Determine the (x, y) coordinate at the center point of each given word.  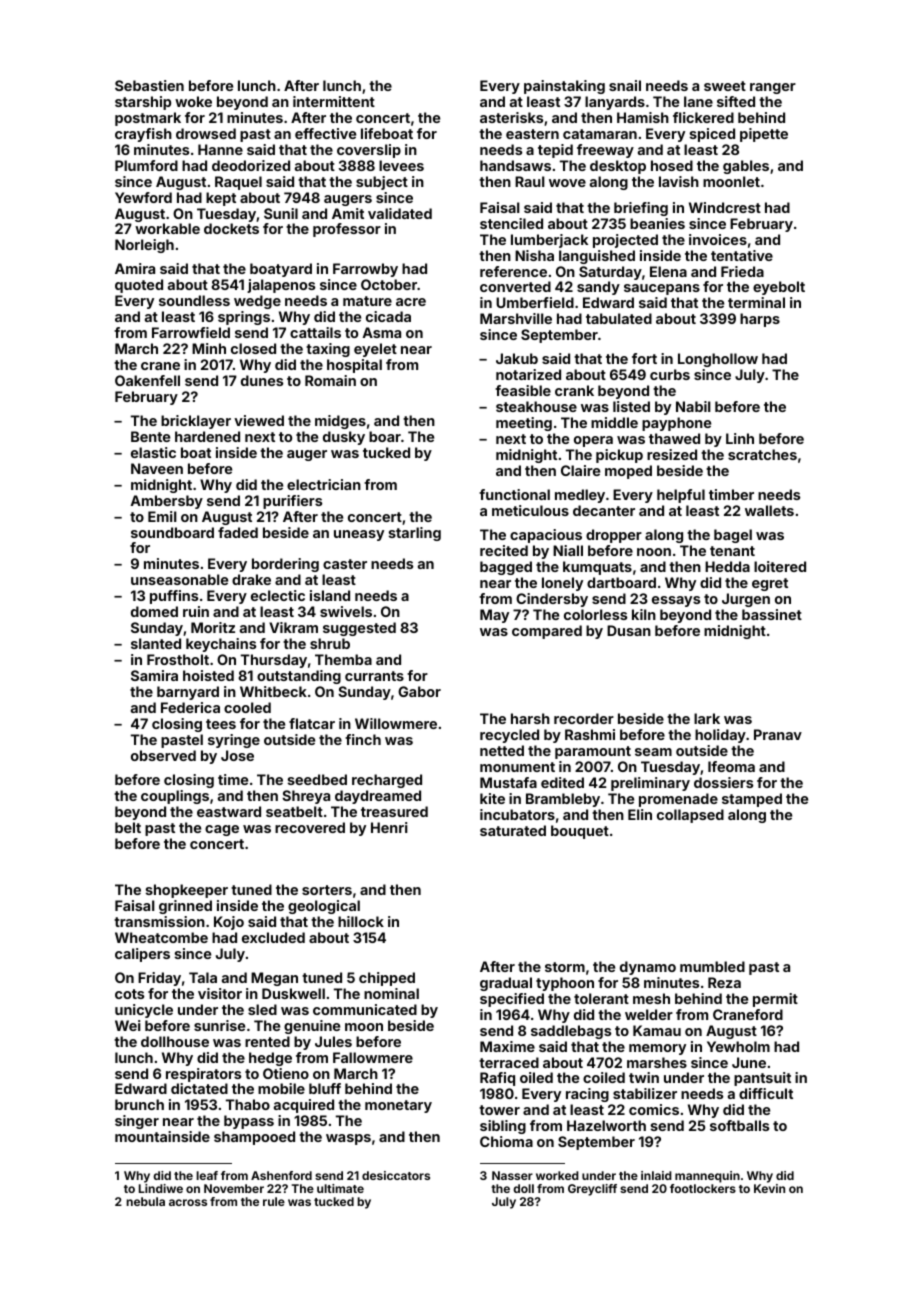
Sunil (281, 213)
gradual (506, 984)
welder (649, 1014)
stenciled (511, 223)
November (234, 1188)
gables (746, 167)
